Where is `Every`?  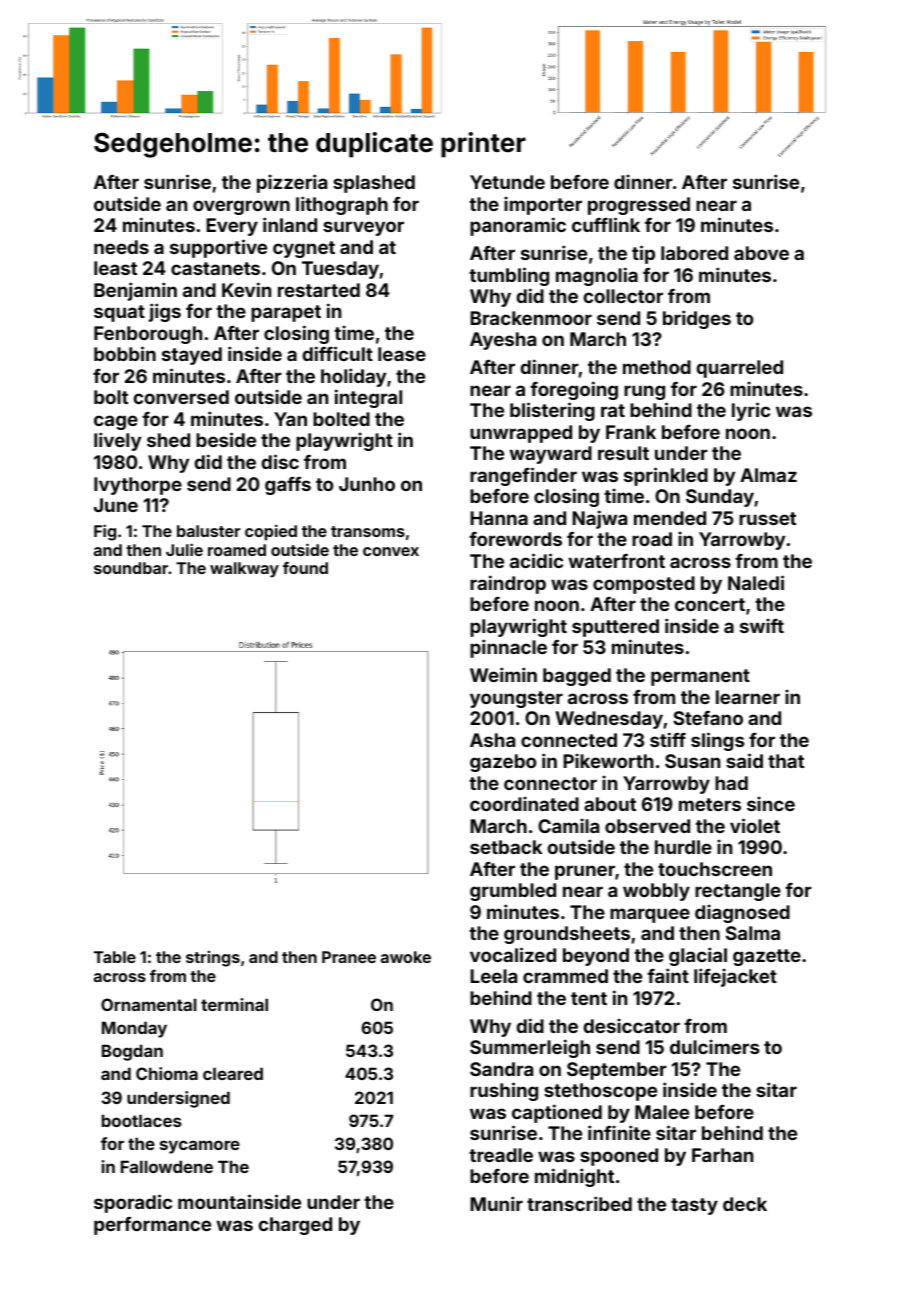 Every is located at coordinates (232, 227).
